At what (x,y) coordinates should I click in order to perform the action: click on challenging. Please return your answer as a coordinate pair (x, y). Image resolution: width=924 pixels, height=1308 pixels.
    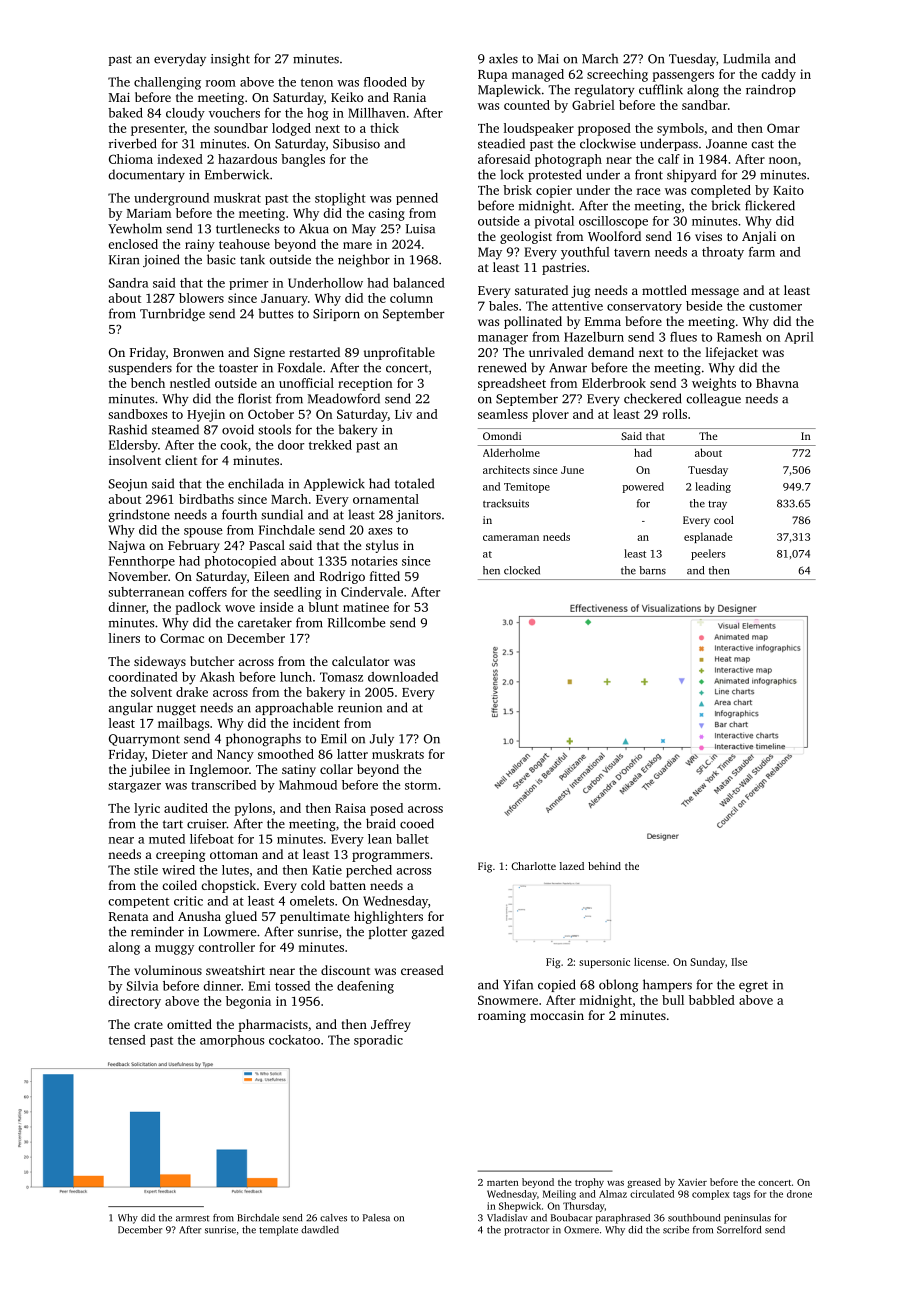
    Looking at the image, I should click on (167, 83).
